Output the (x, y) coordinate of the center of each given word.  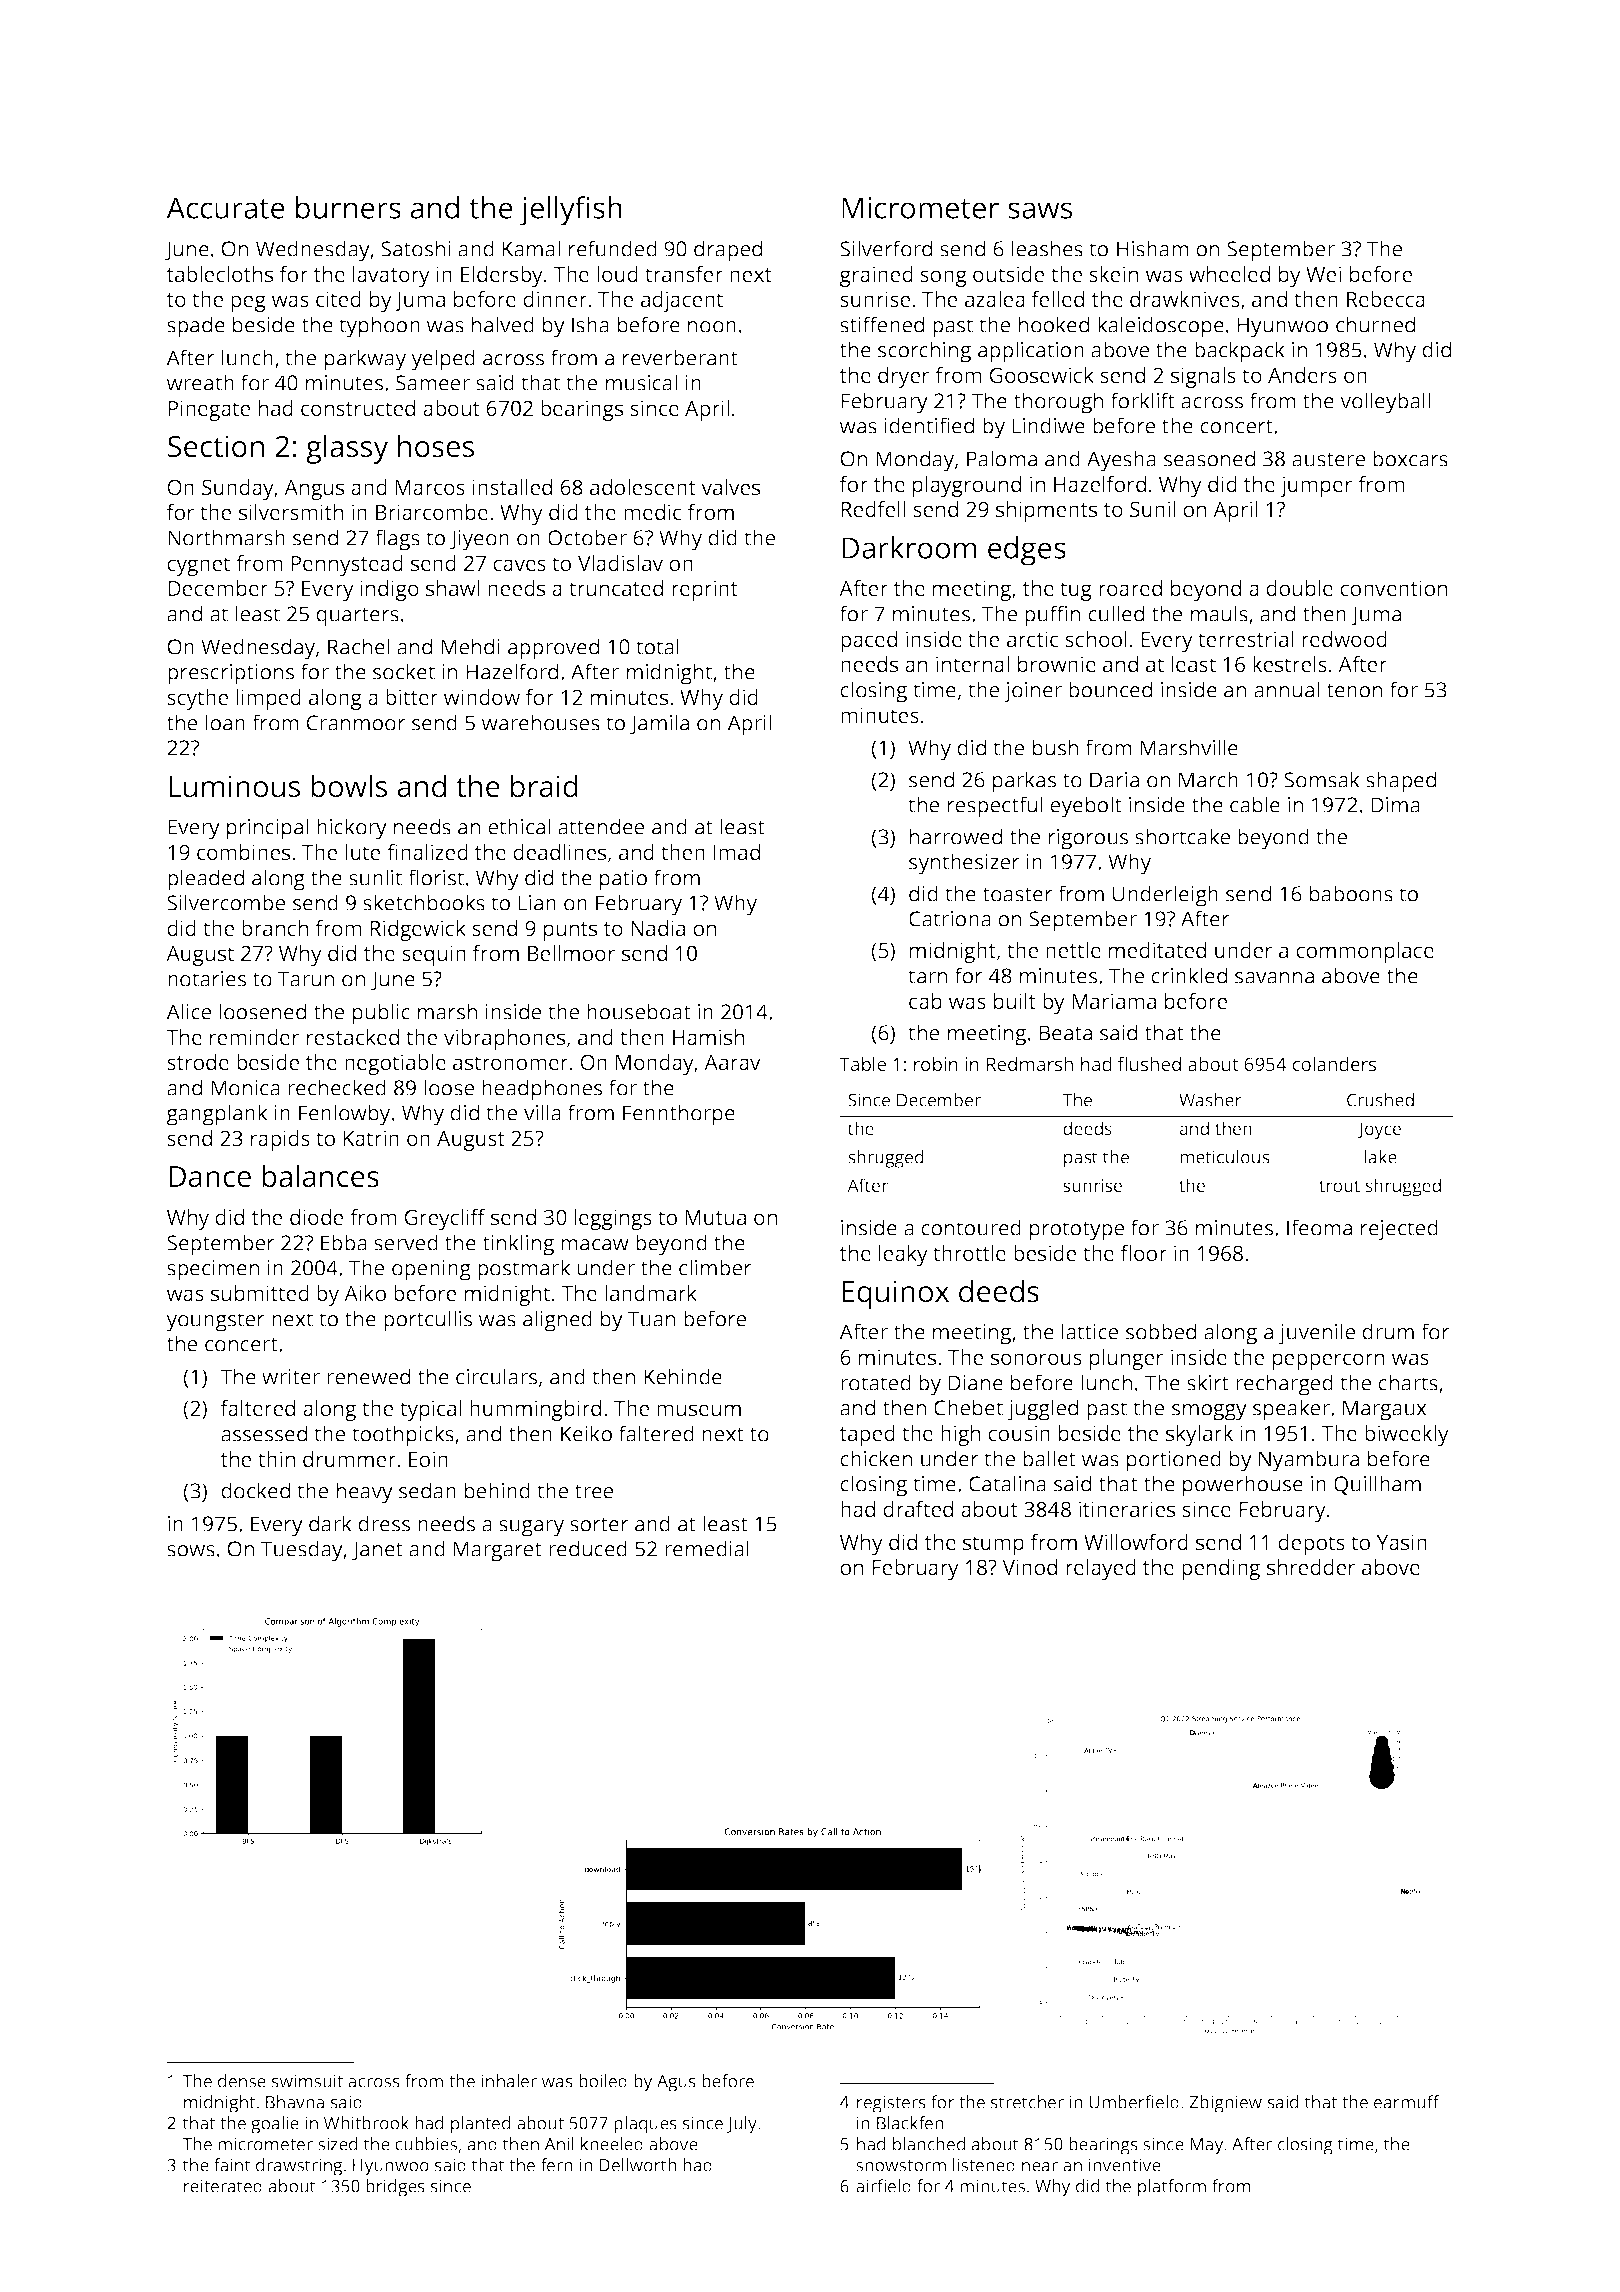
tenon (1354, 690)
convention (1393, 588)
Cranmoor (356, 723)
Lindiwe (1048, 425)
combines (243, 852)
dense (242, 2081)
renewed (368, 1376)
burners (348, 207)
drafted (918, 1509)
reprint (705, 590)
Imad (736, 852)
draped (728, 251)
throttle (969, 1253)
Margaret (497, 1551)
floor (1144, 1253)
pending (1221, 1569)
